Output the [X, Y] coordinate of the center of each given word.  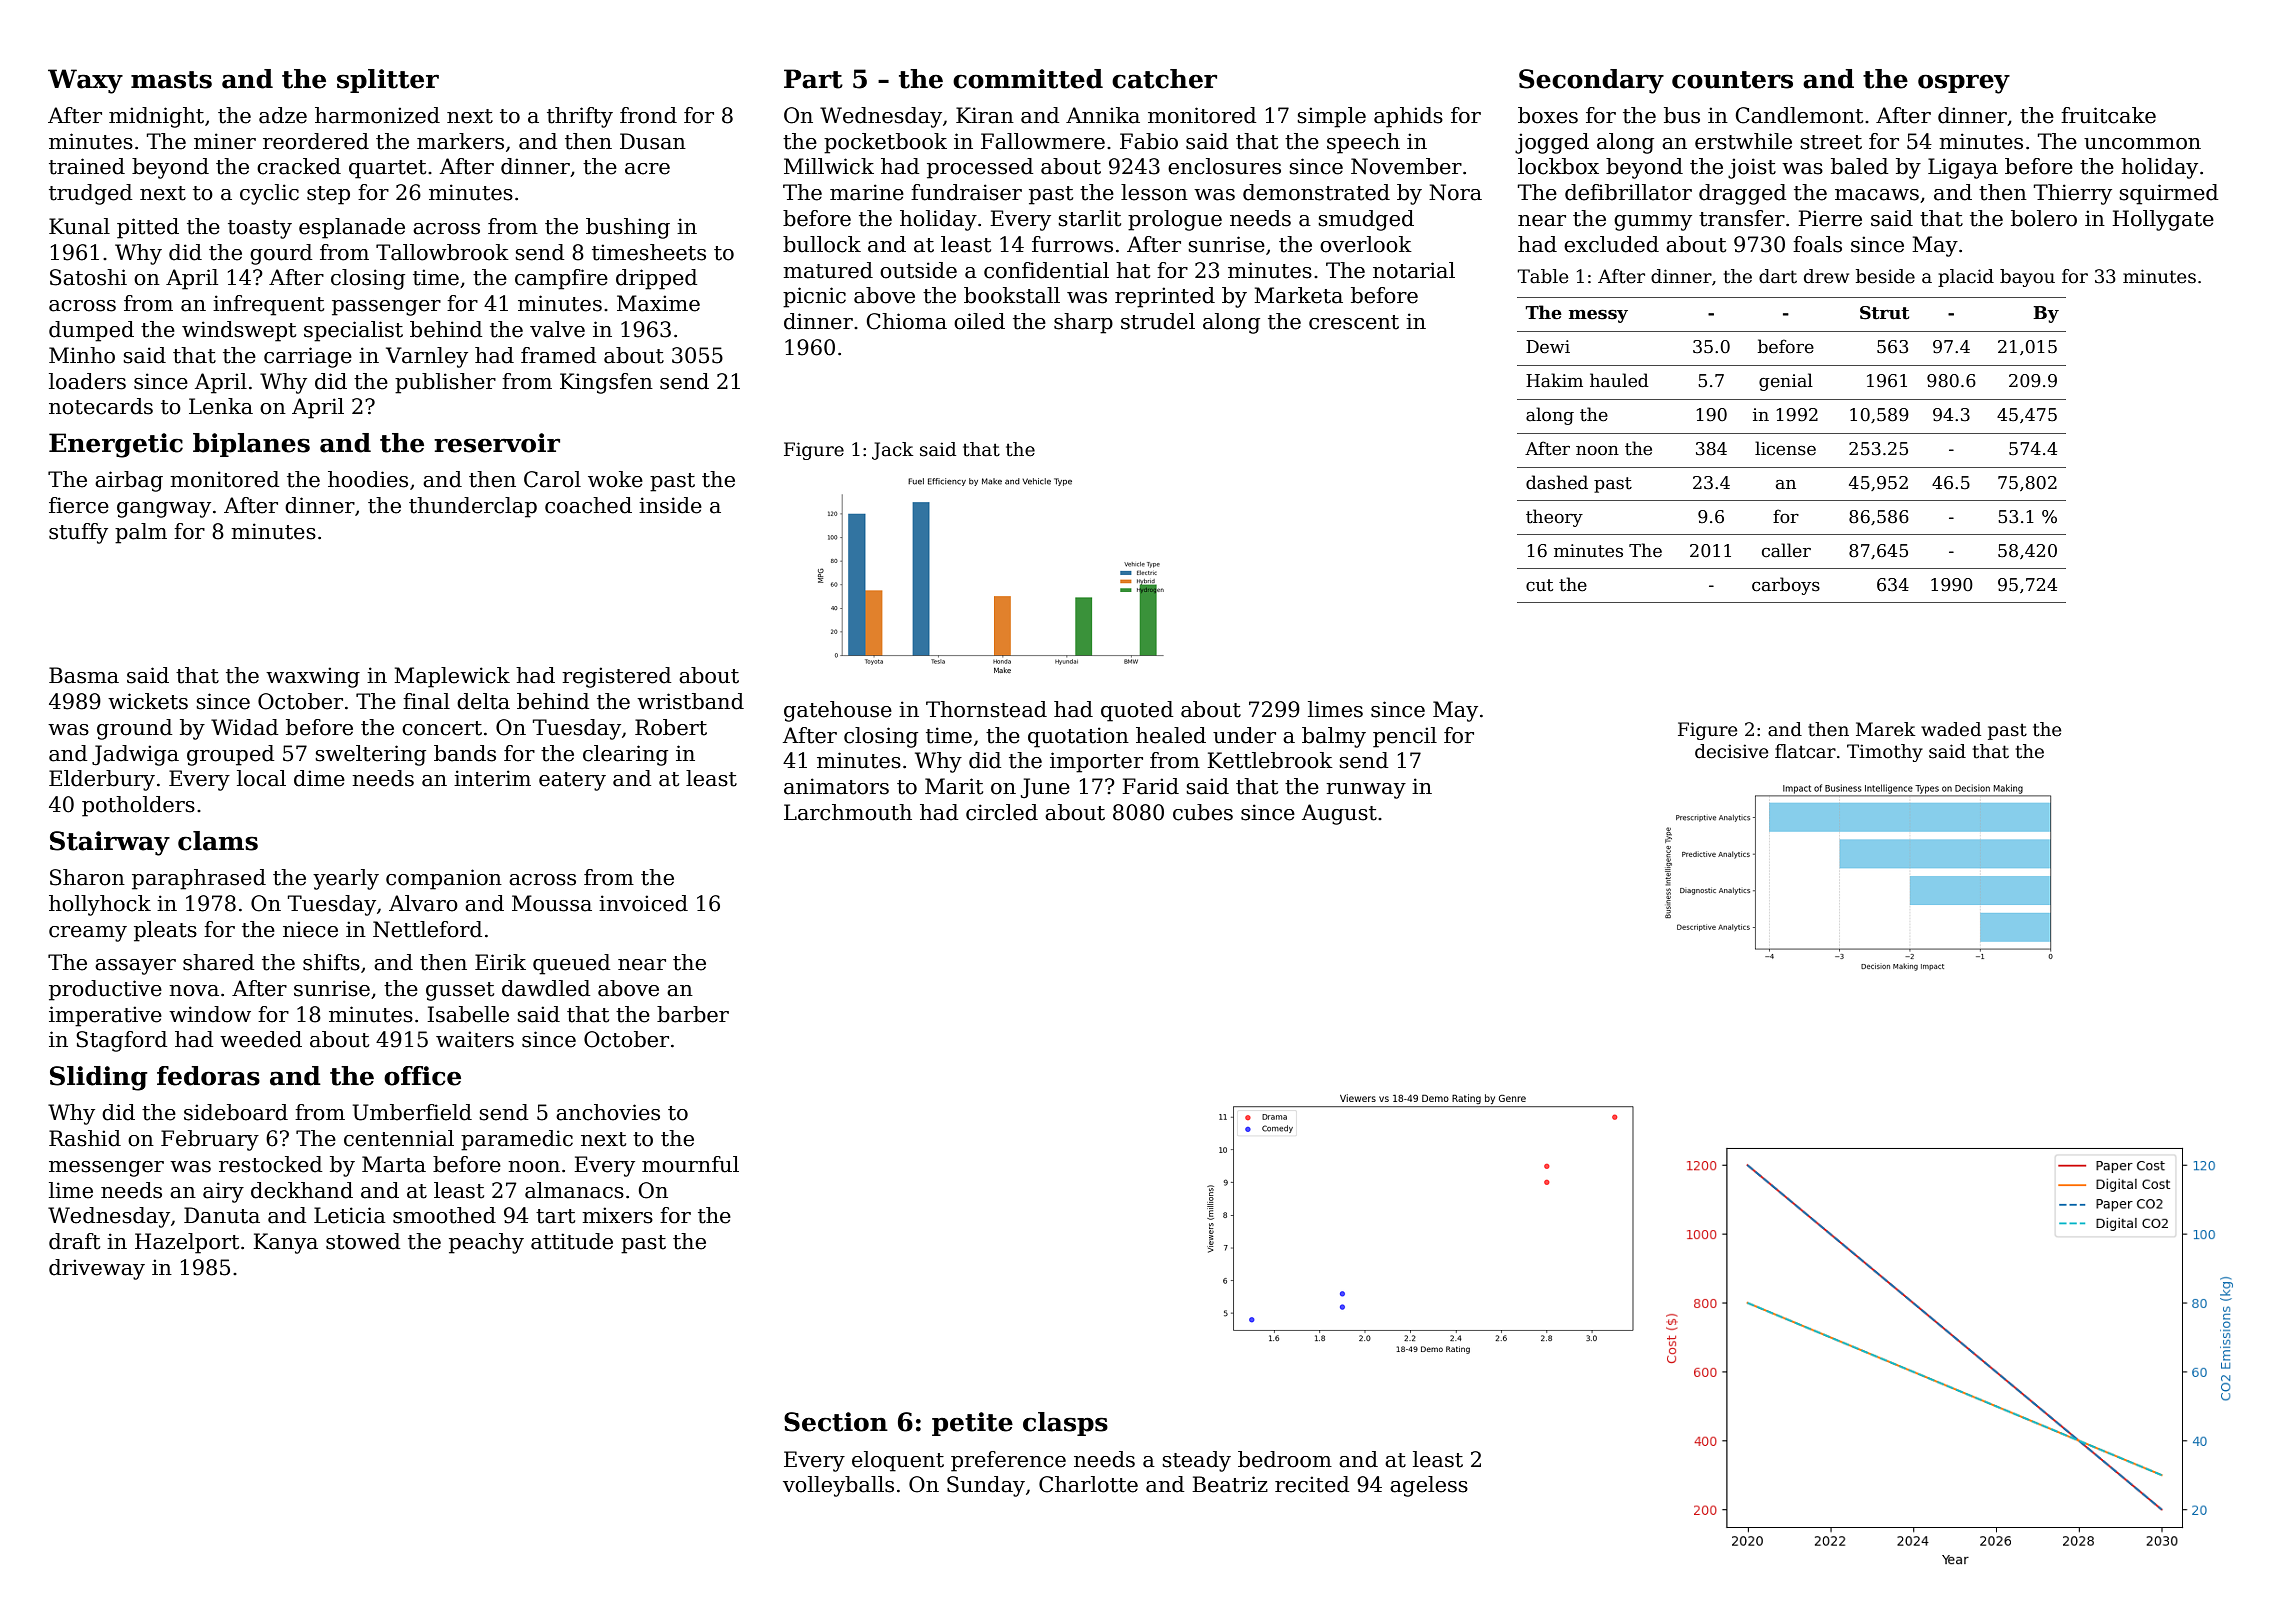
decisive [1731, 751]
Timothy [1885, 753]
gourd [281, 254]
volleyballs [838, 1486]
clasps [1065, 1424]
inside [670, 505]
